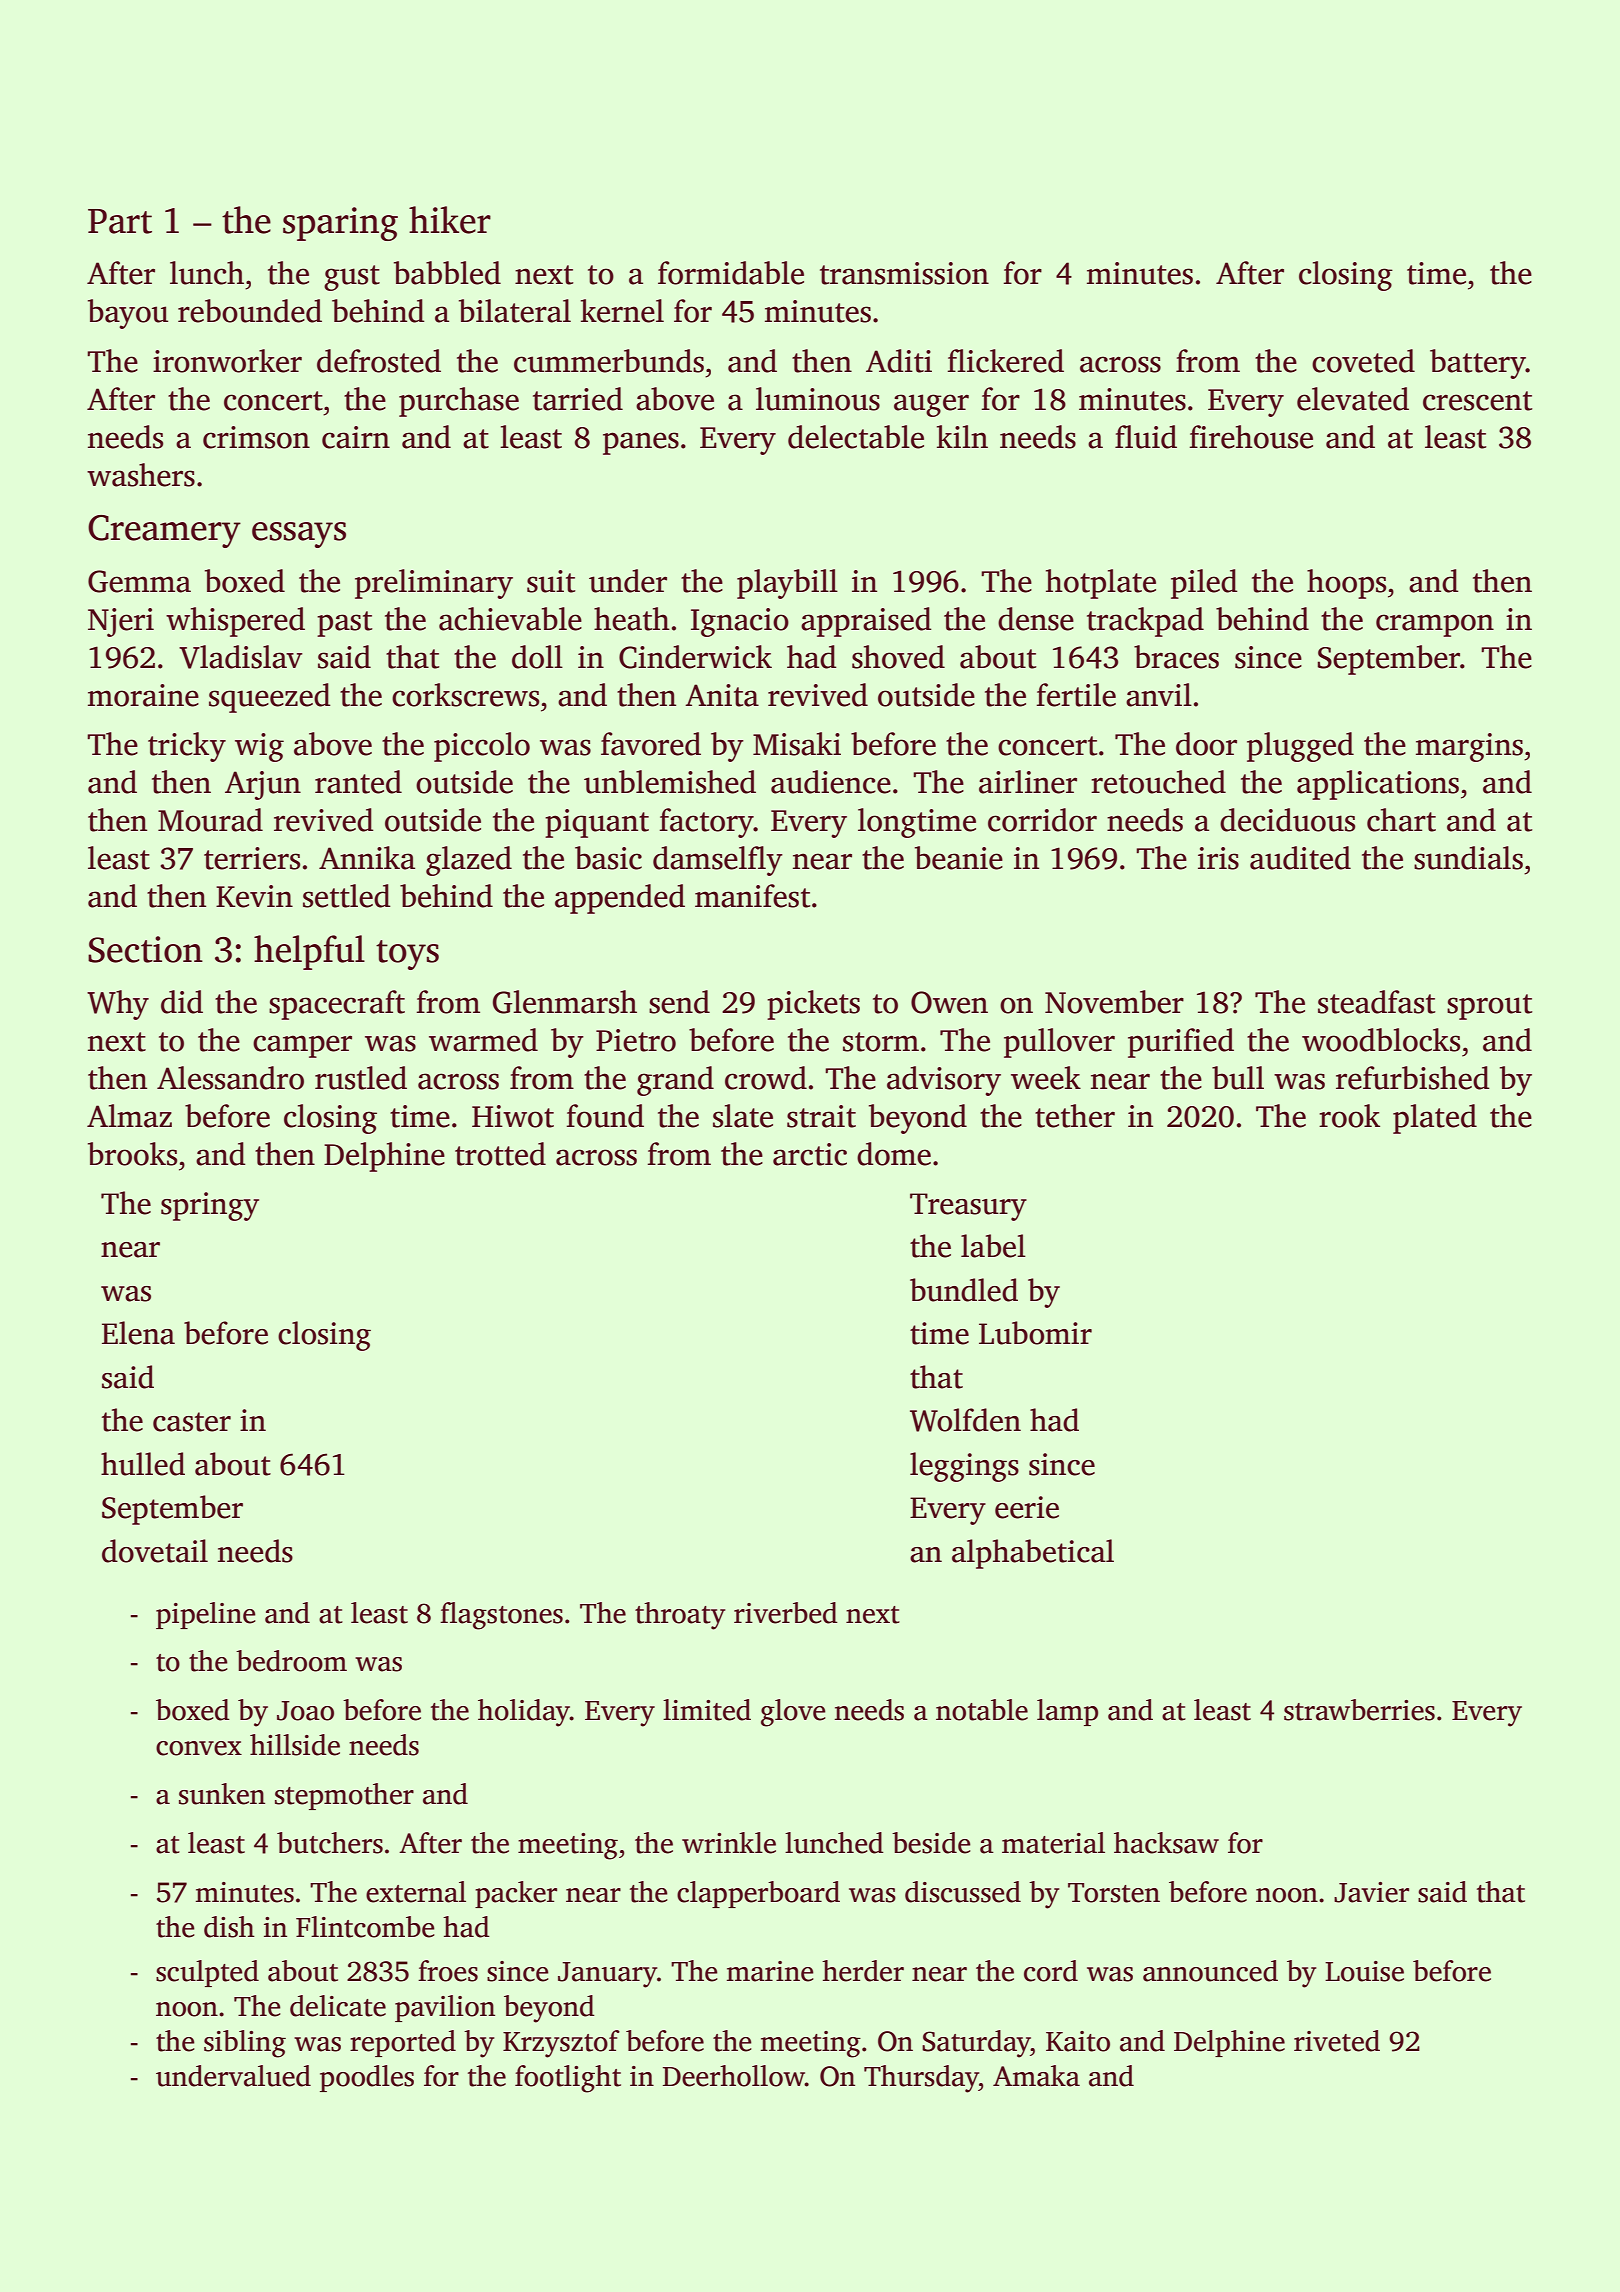 Image resolution: width=1620 pixels, height=2292 pixels. Describe the element at coordinates (949, 1002) in the page. I see `Owen` at that location.
